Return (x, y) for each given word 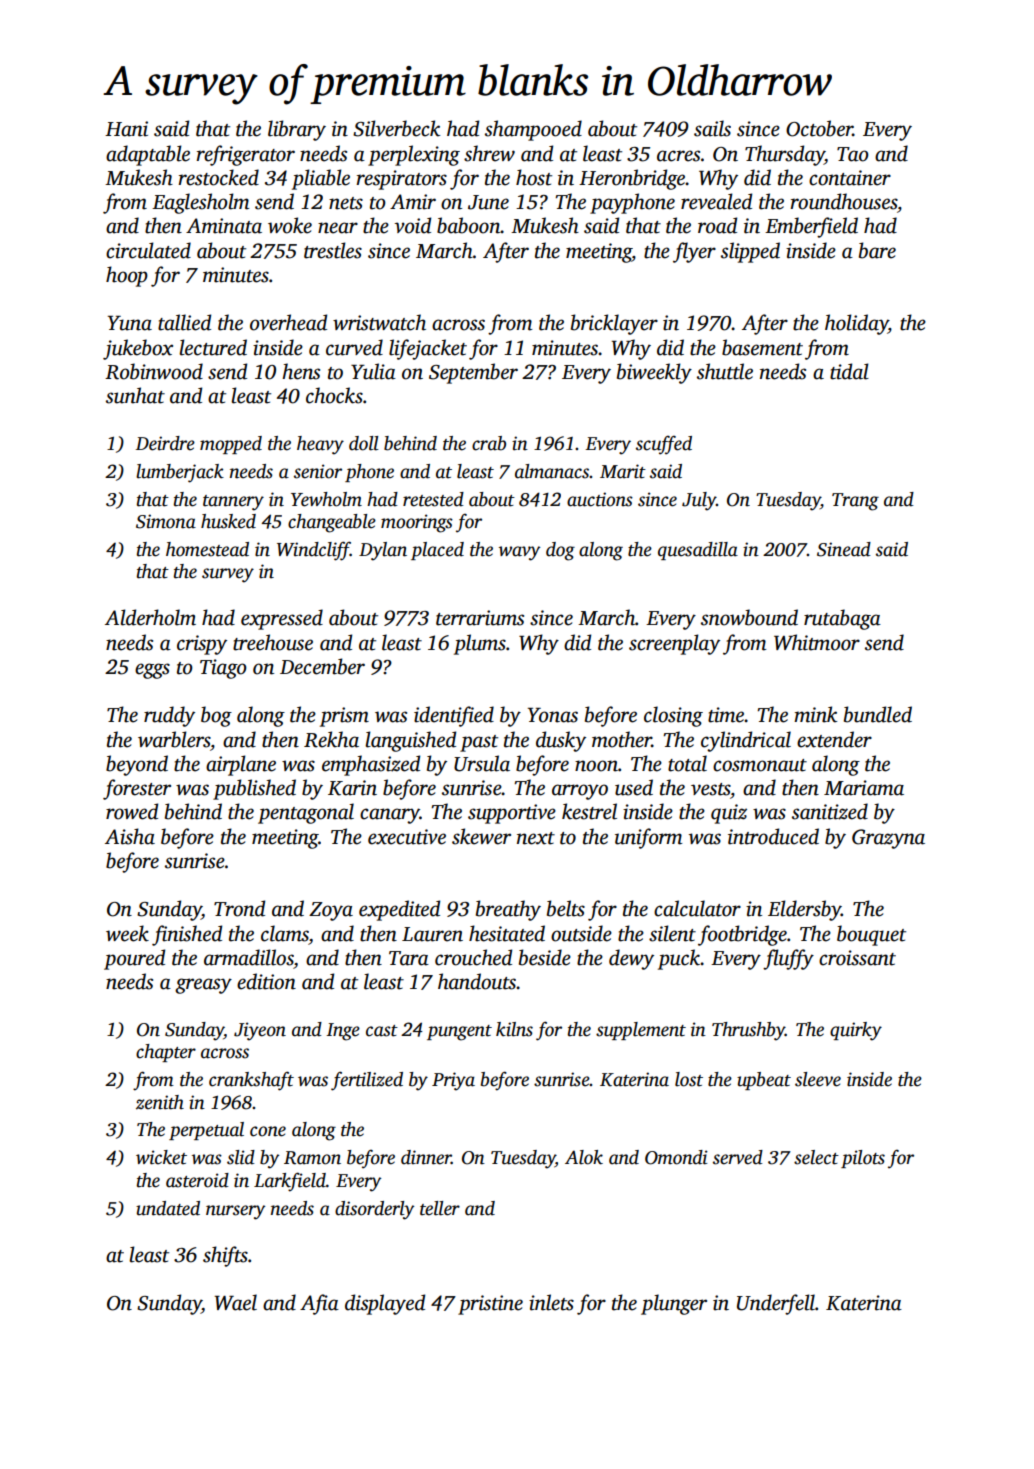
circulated (148, 250)
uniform (648, 838)
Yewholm (326, 499)
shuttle (725, 371)
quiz (729, 814)
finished (187, 935)
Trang (855, 502)
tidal (849, 371)
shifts (225, 1256)
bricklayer (614, 324)
